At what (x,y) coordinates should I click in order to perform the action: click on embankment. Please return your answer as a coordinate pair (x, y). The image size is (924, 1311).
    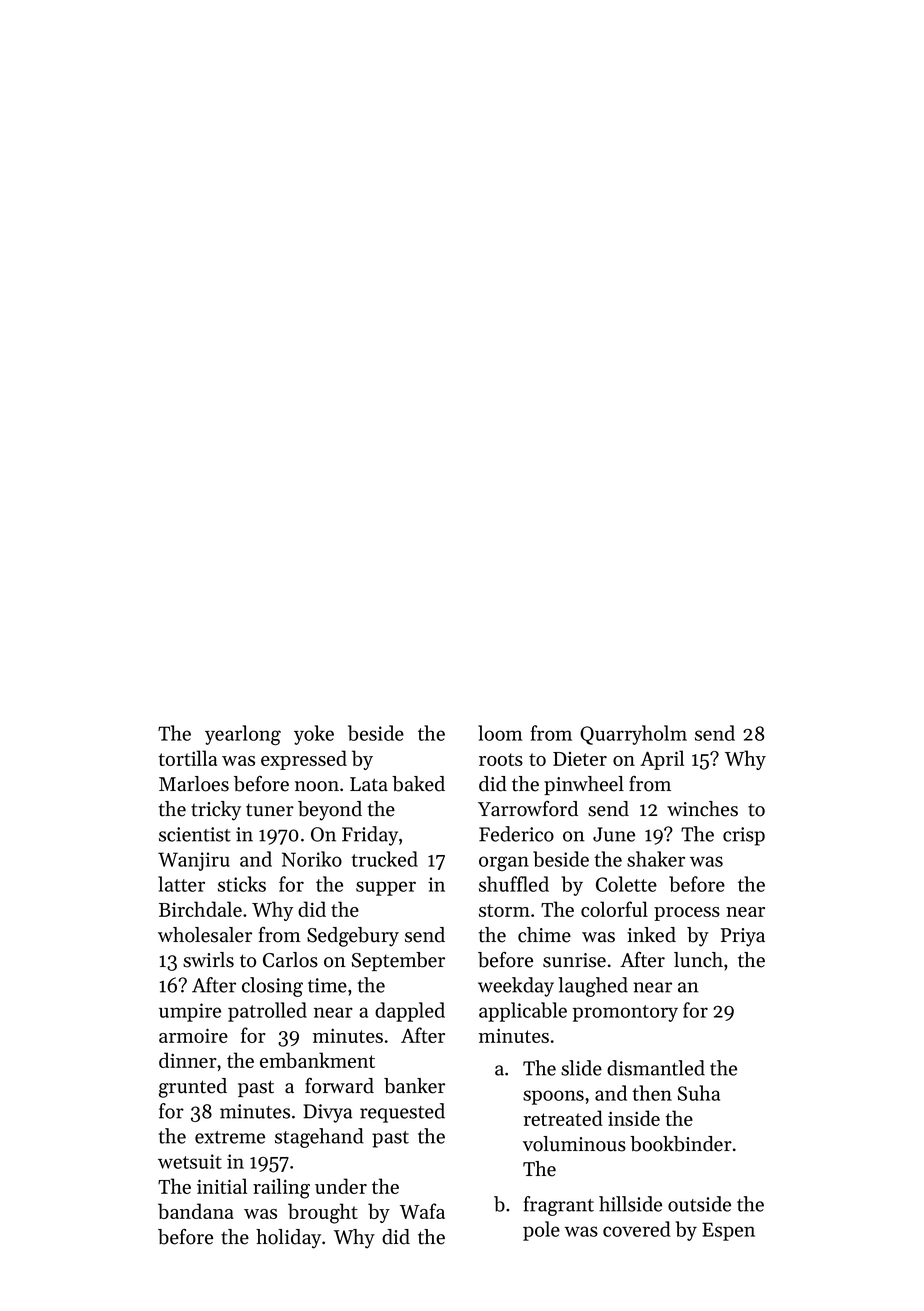
    Looking at the image, I should click on (317, 1060).
